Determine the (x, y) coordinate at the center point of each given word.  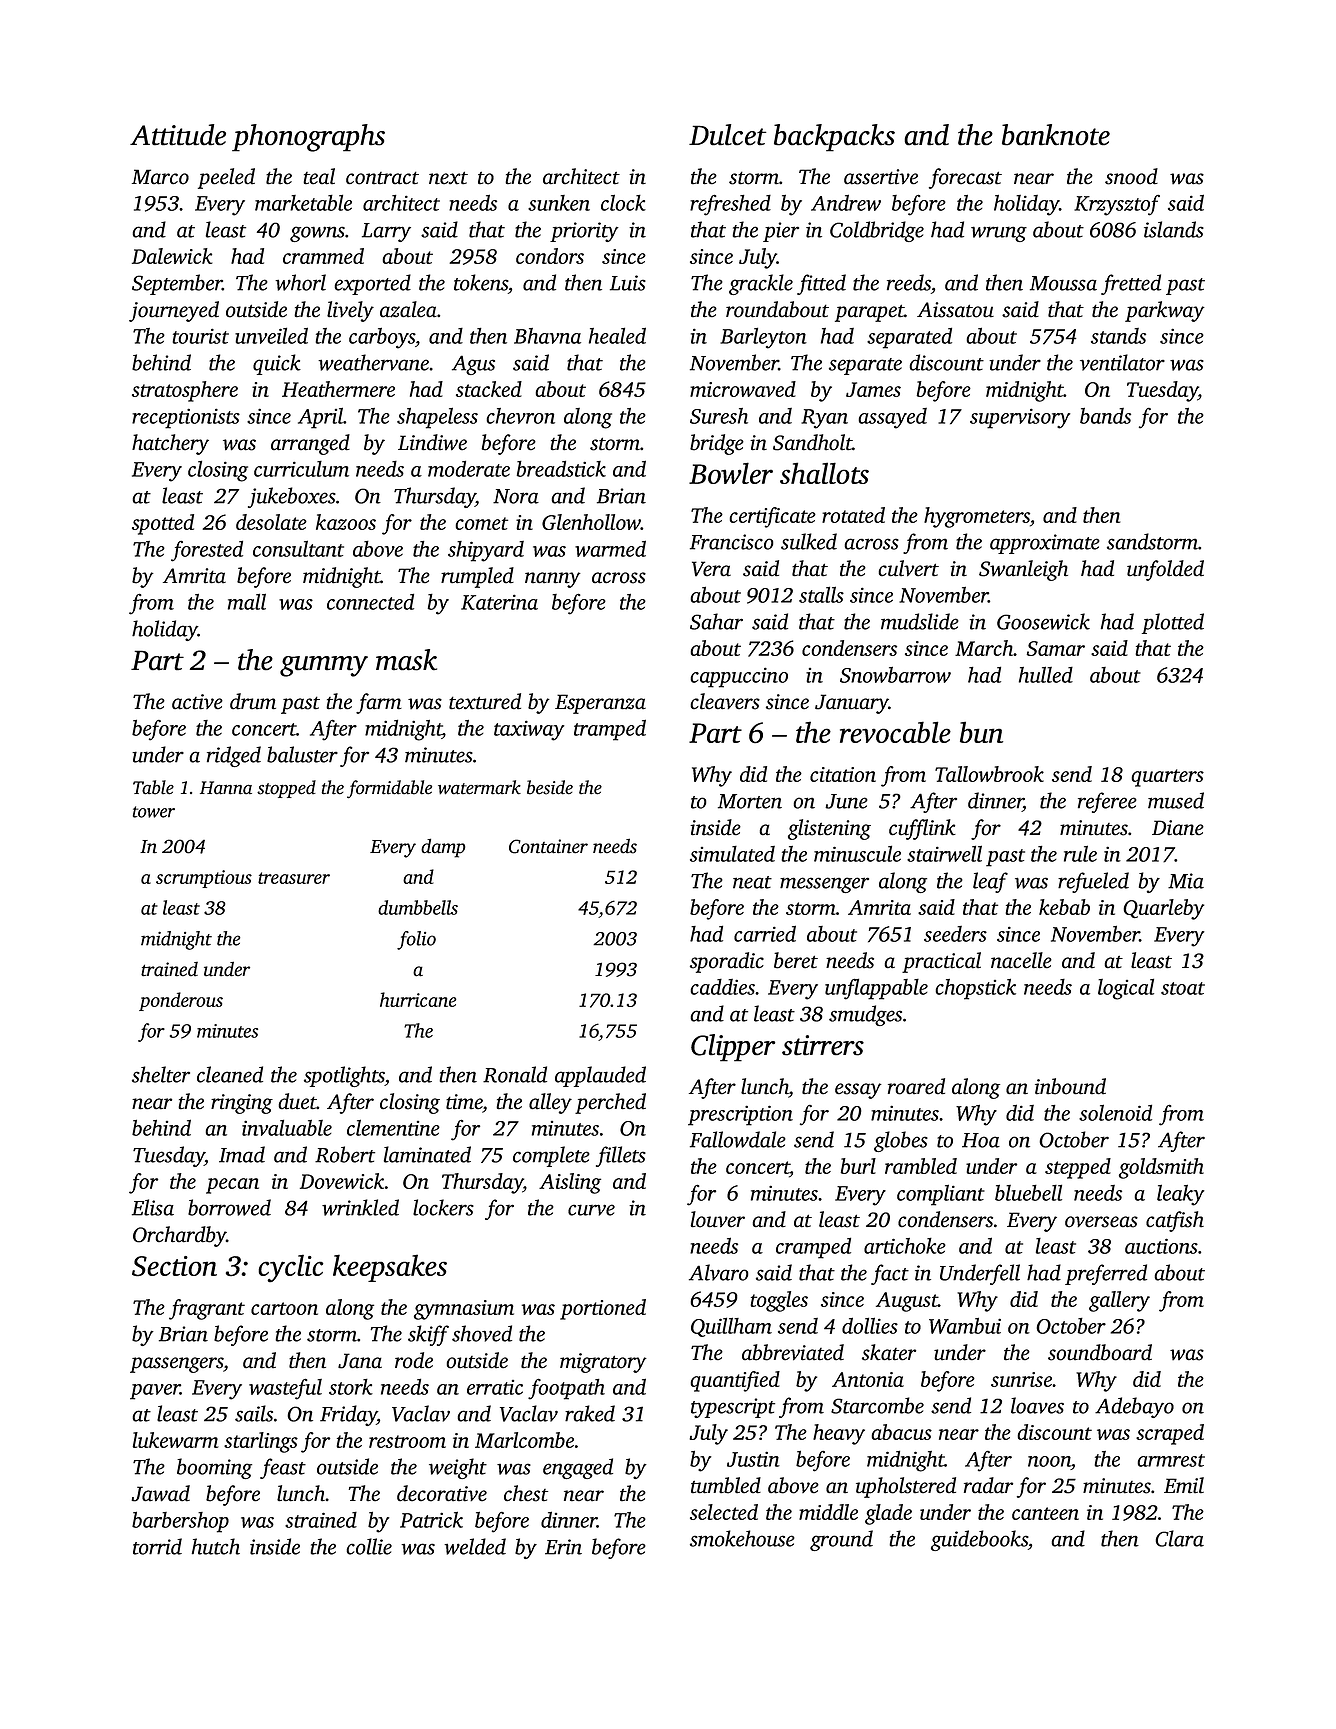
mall (247, 601)
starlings (261, 1442)
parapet (869, 313)
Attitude (178, 135)
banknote (1056, 135)
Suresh (719, 416)
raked (590, 1413)
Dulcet (728, 135)
